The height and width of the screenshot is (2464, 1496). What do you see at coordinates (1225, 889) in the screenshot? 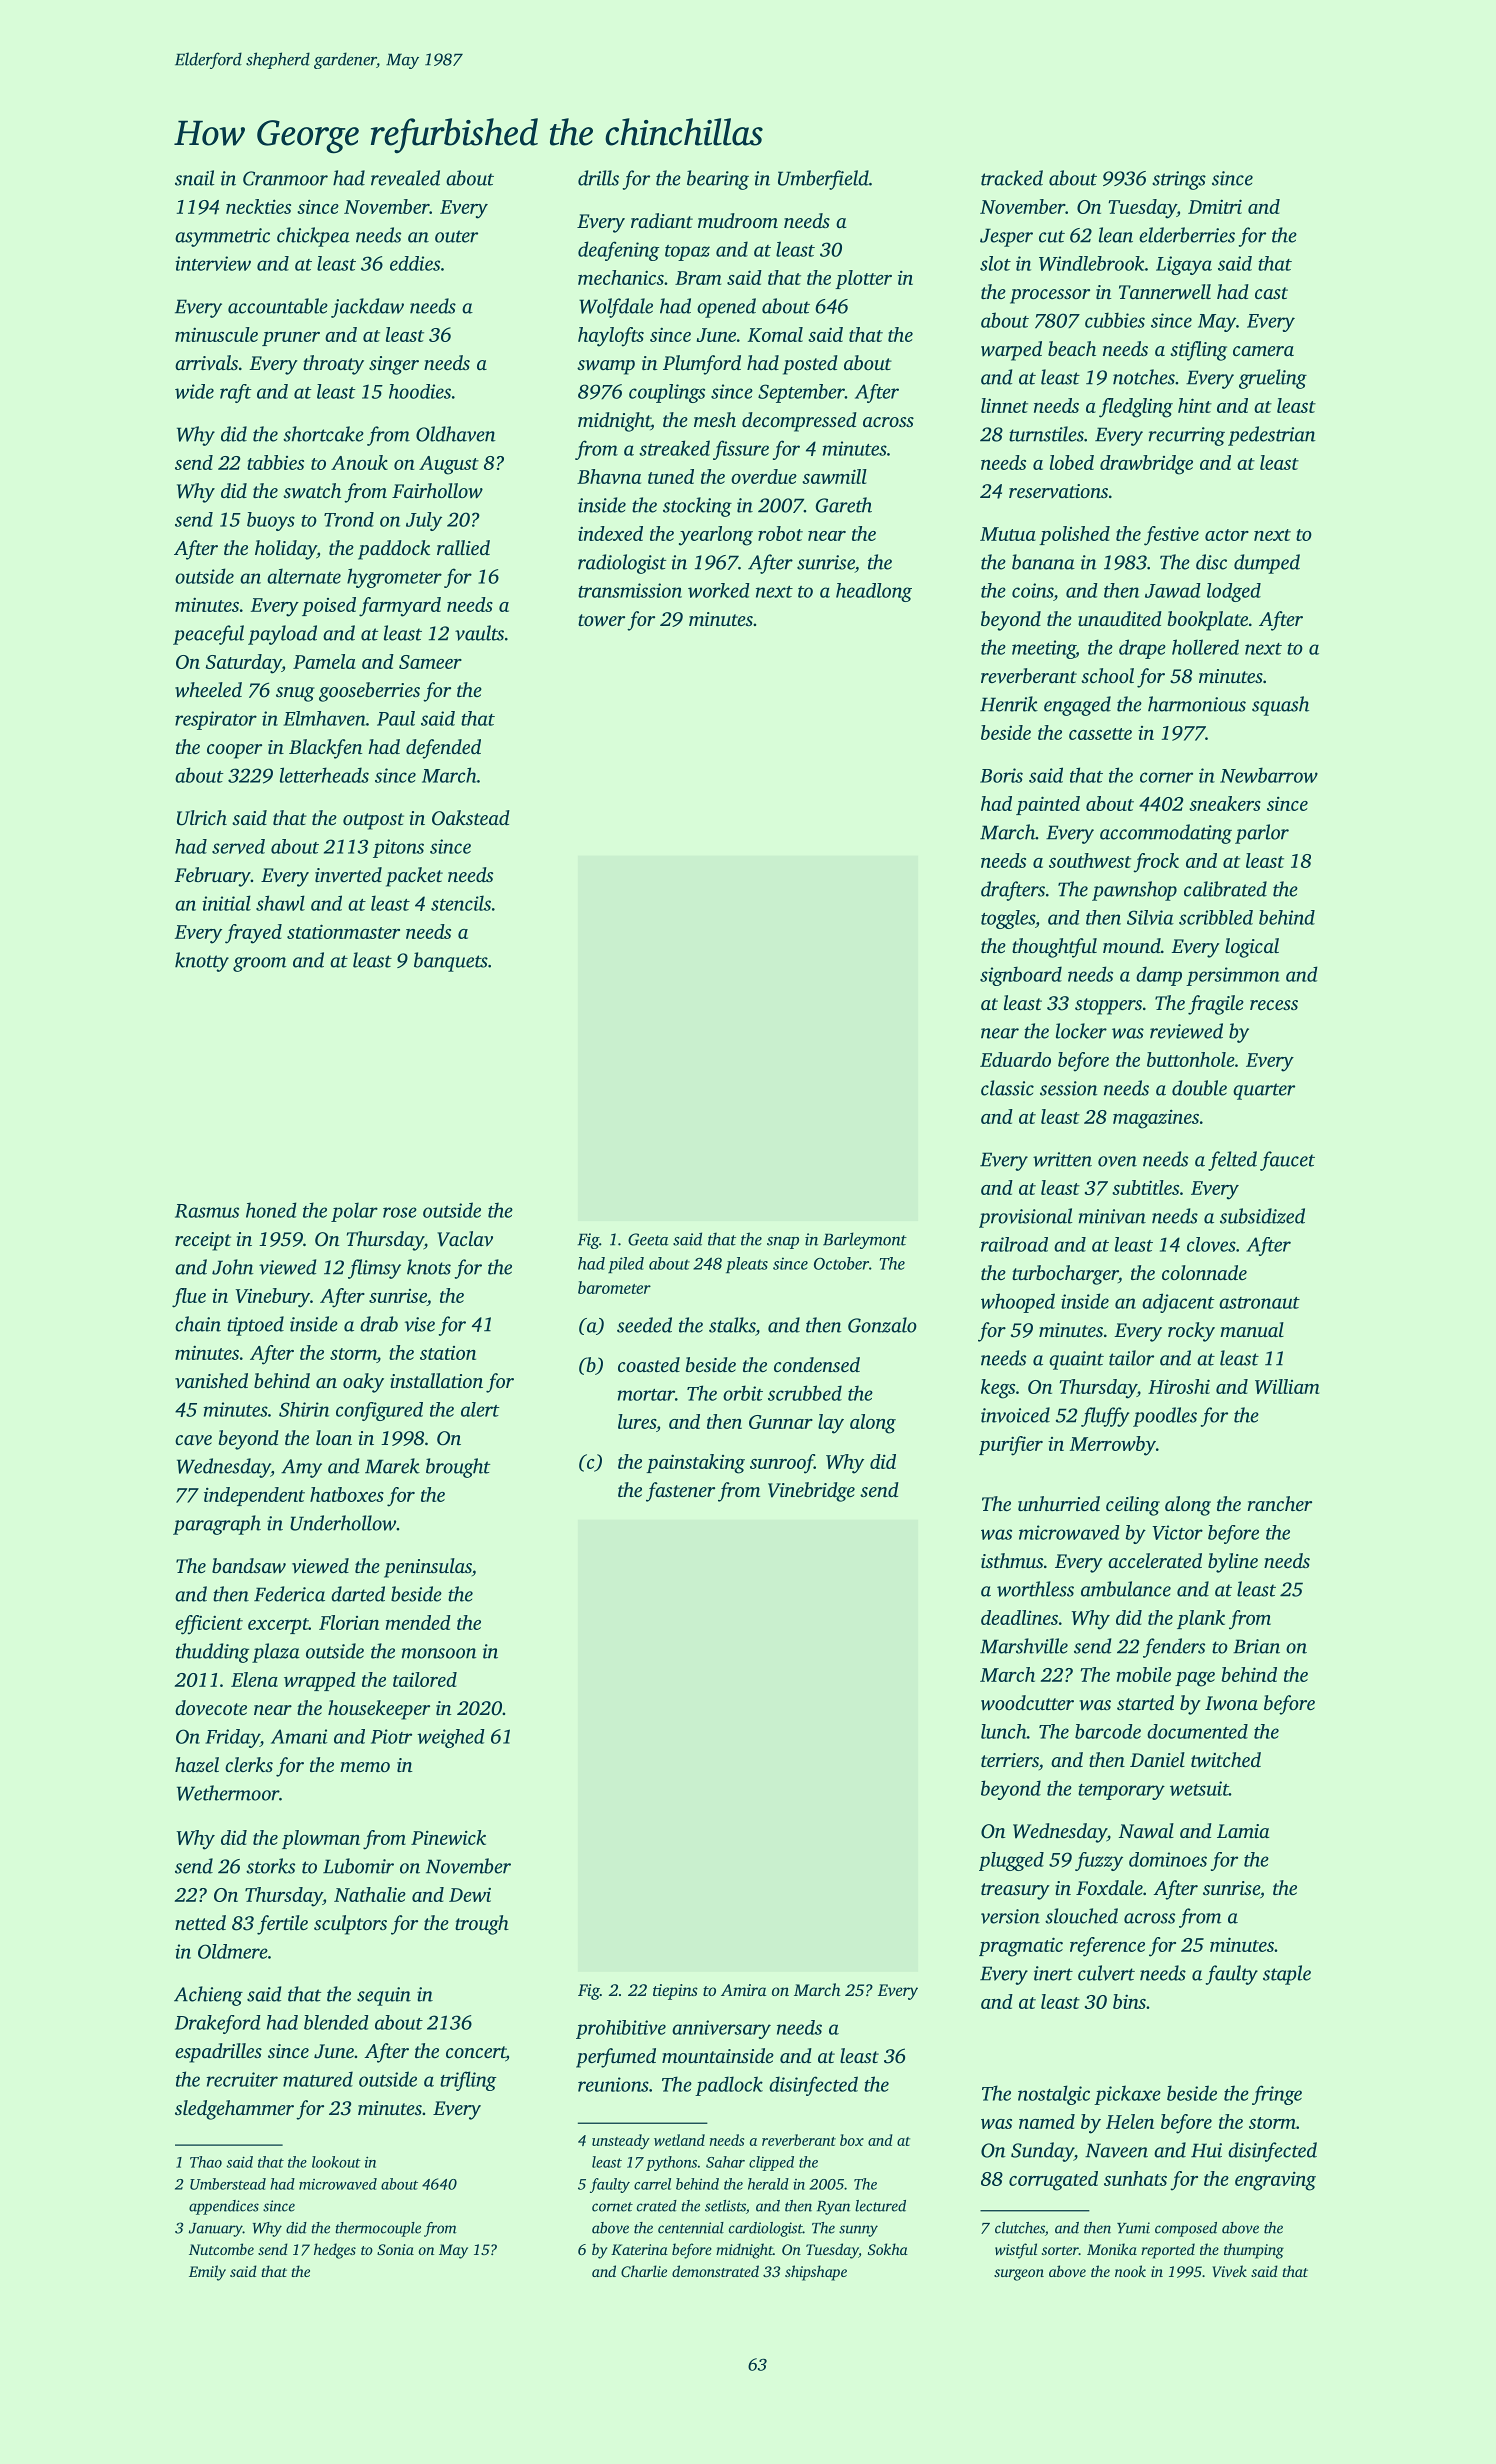
I see `calibrated` at bounding box center [1225, 889].
